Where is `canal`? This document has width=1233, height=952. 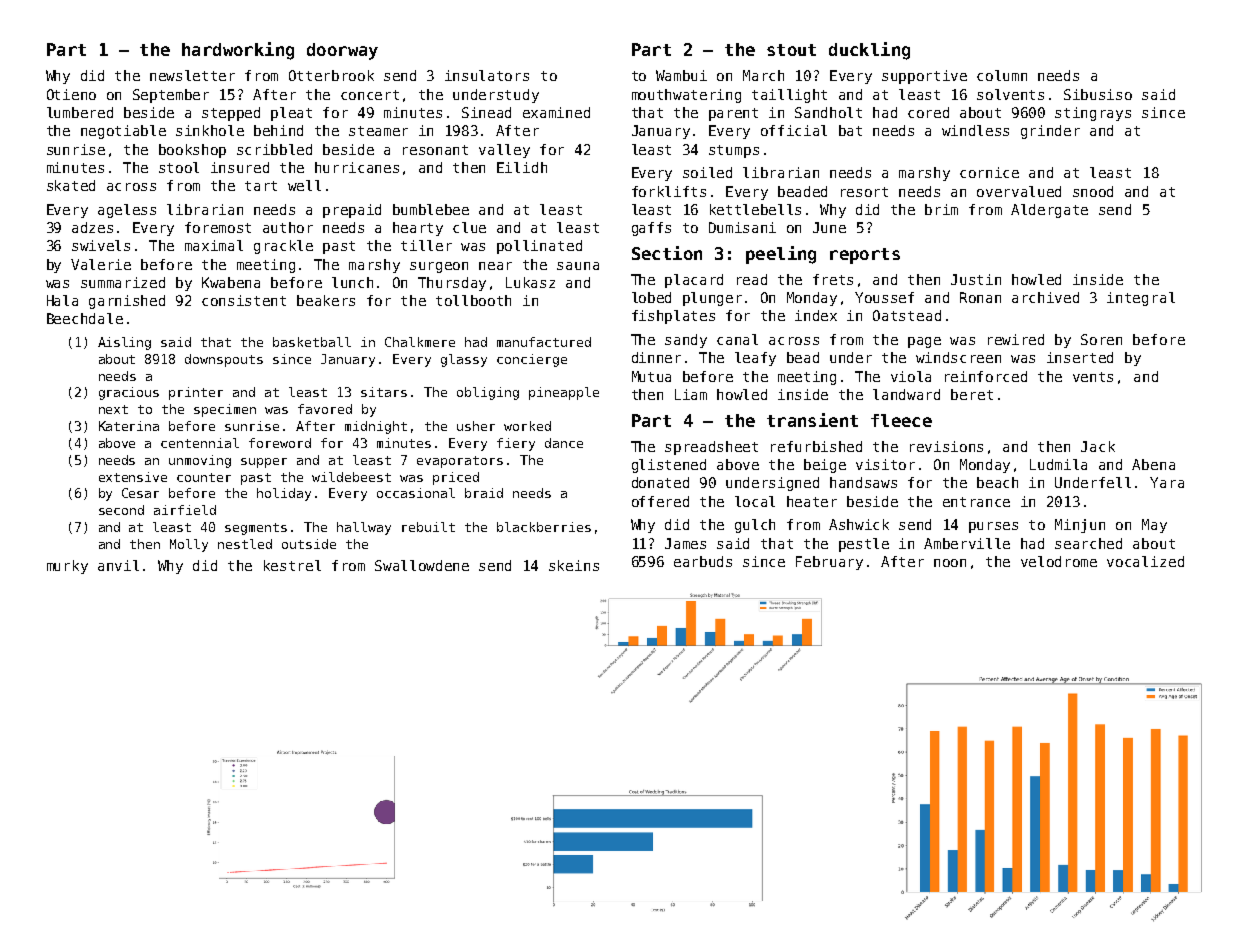 canal is located at coordinates (737, 339).
